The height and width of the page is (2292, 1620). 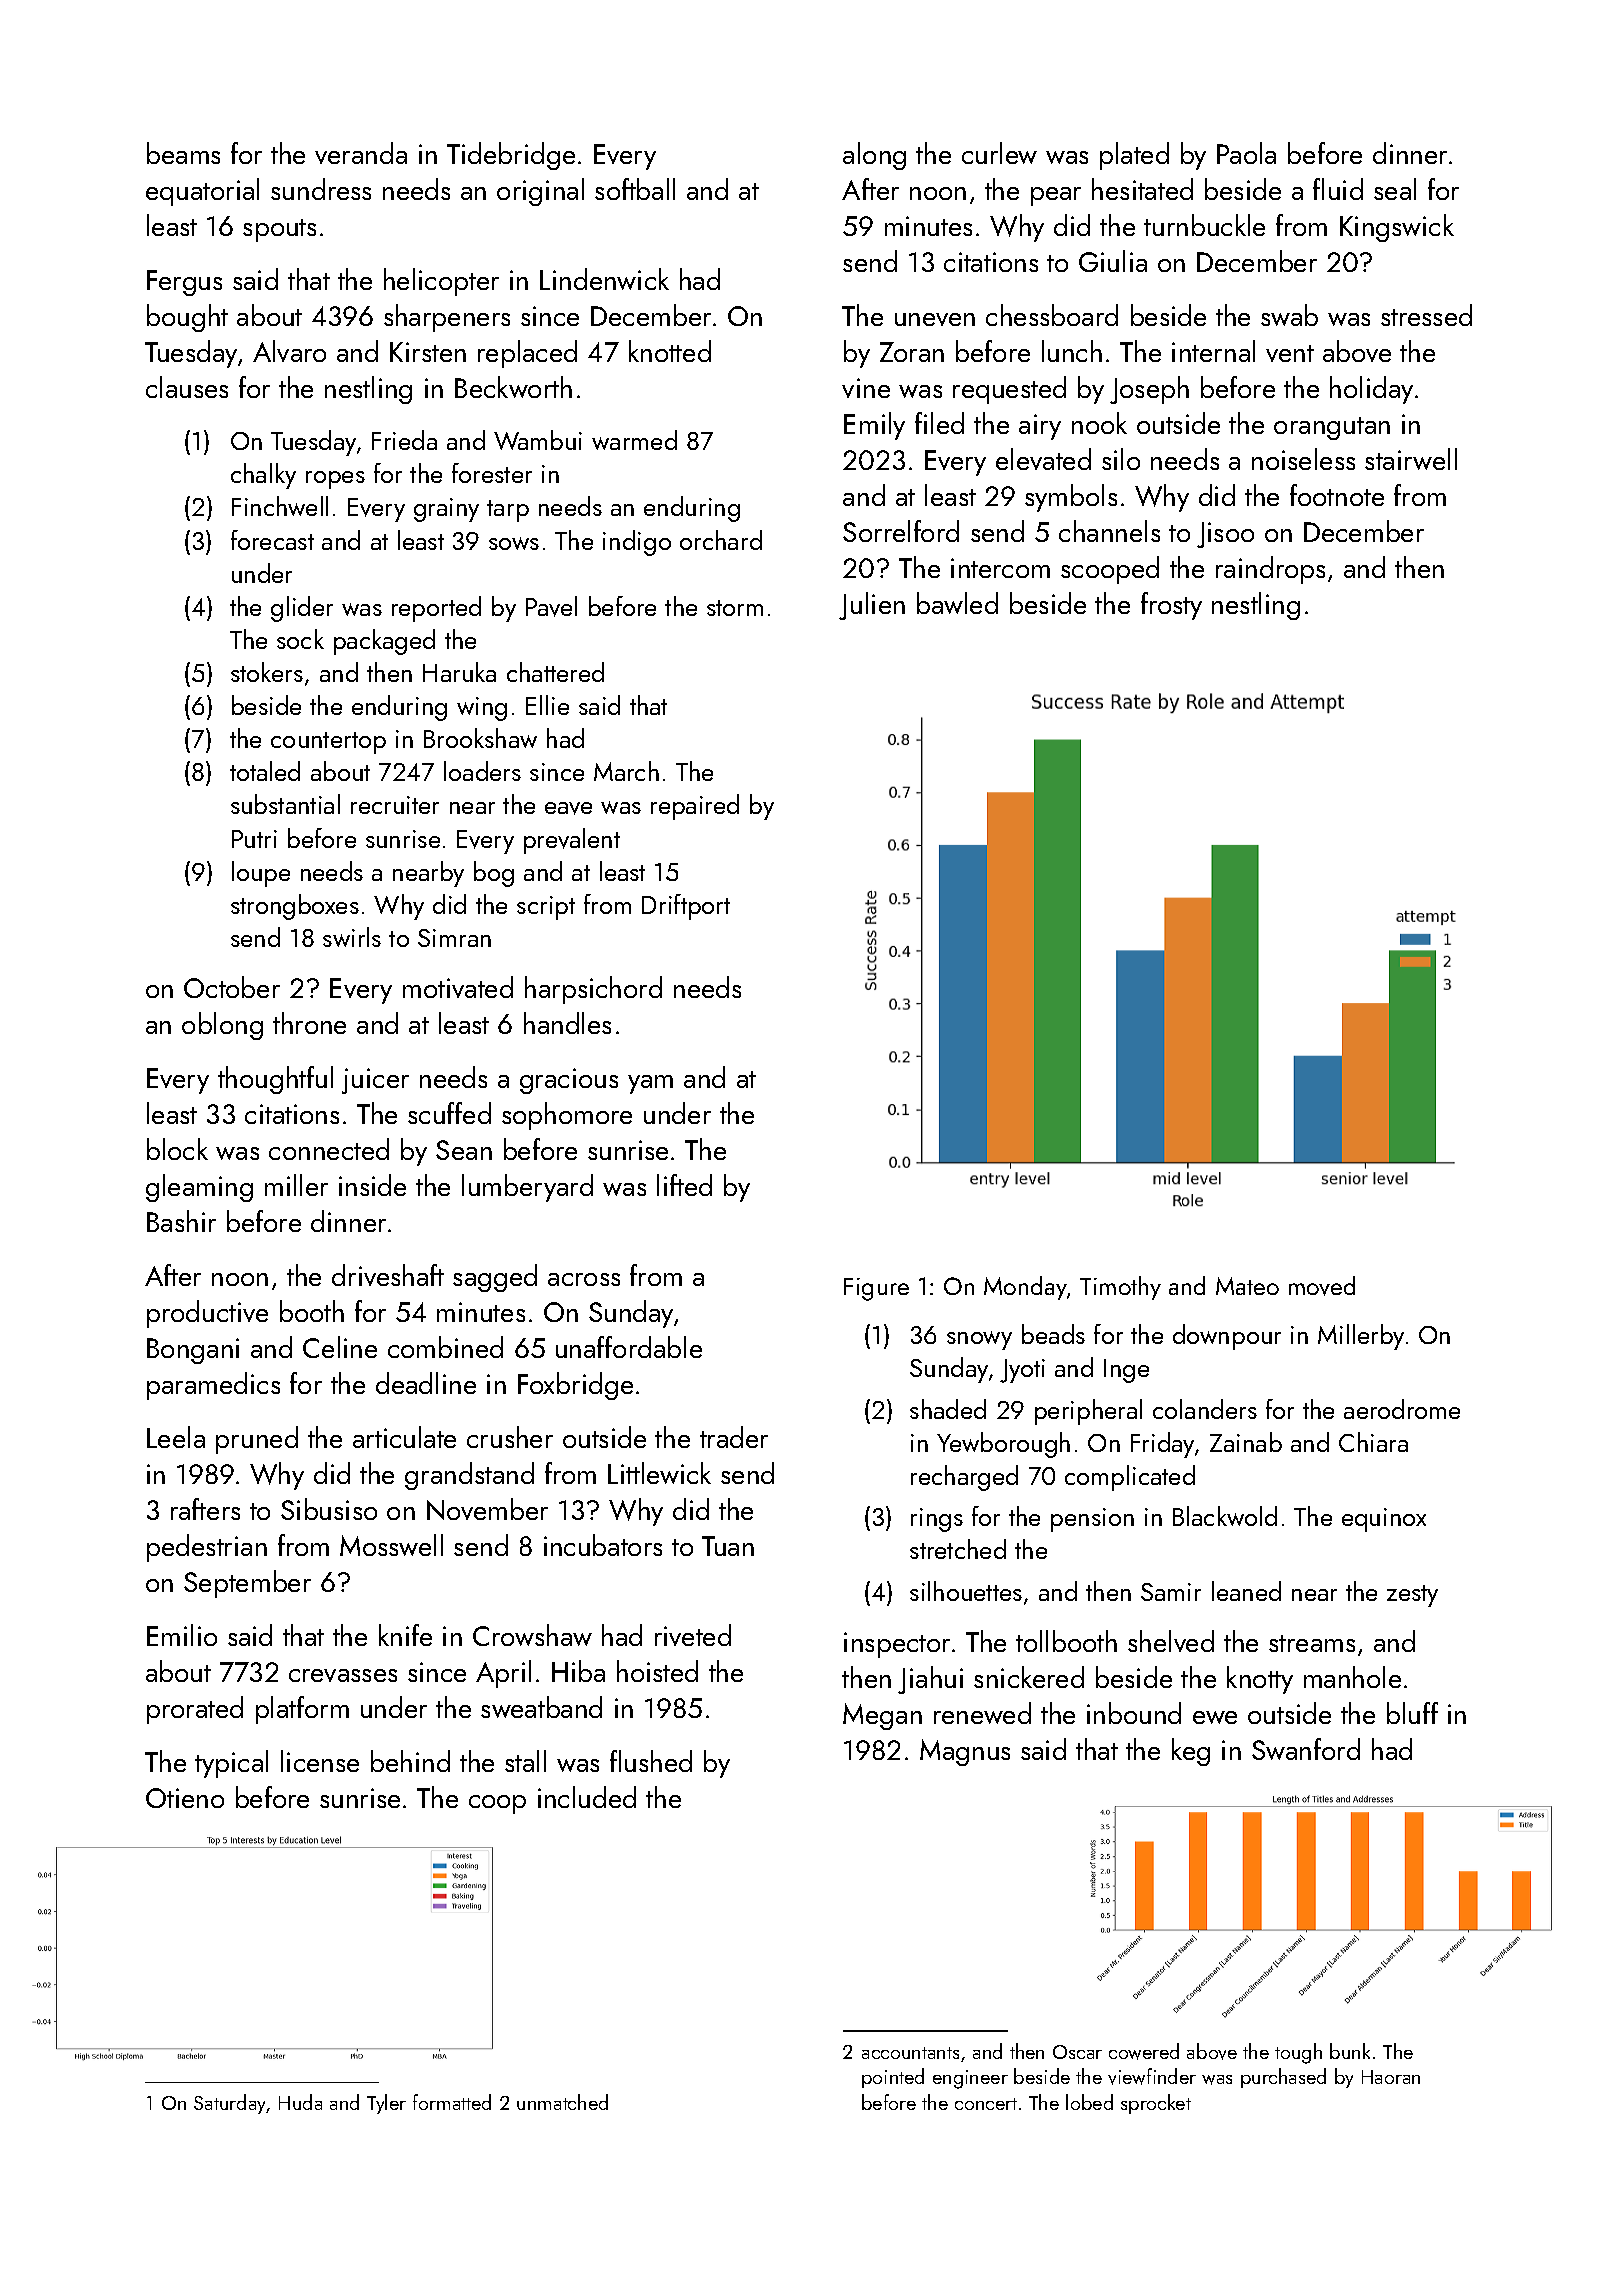 What do you see at coordinates (185, 1798) in the page?
I see `Otieno` at bounding box center [185, 1798].
